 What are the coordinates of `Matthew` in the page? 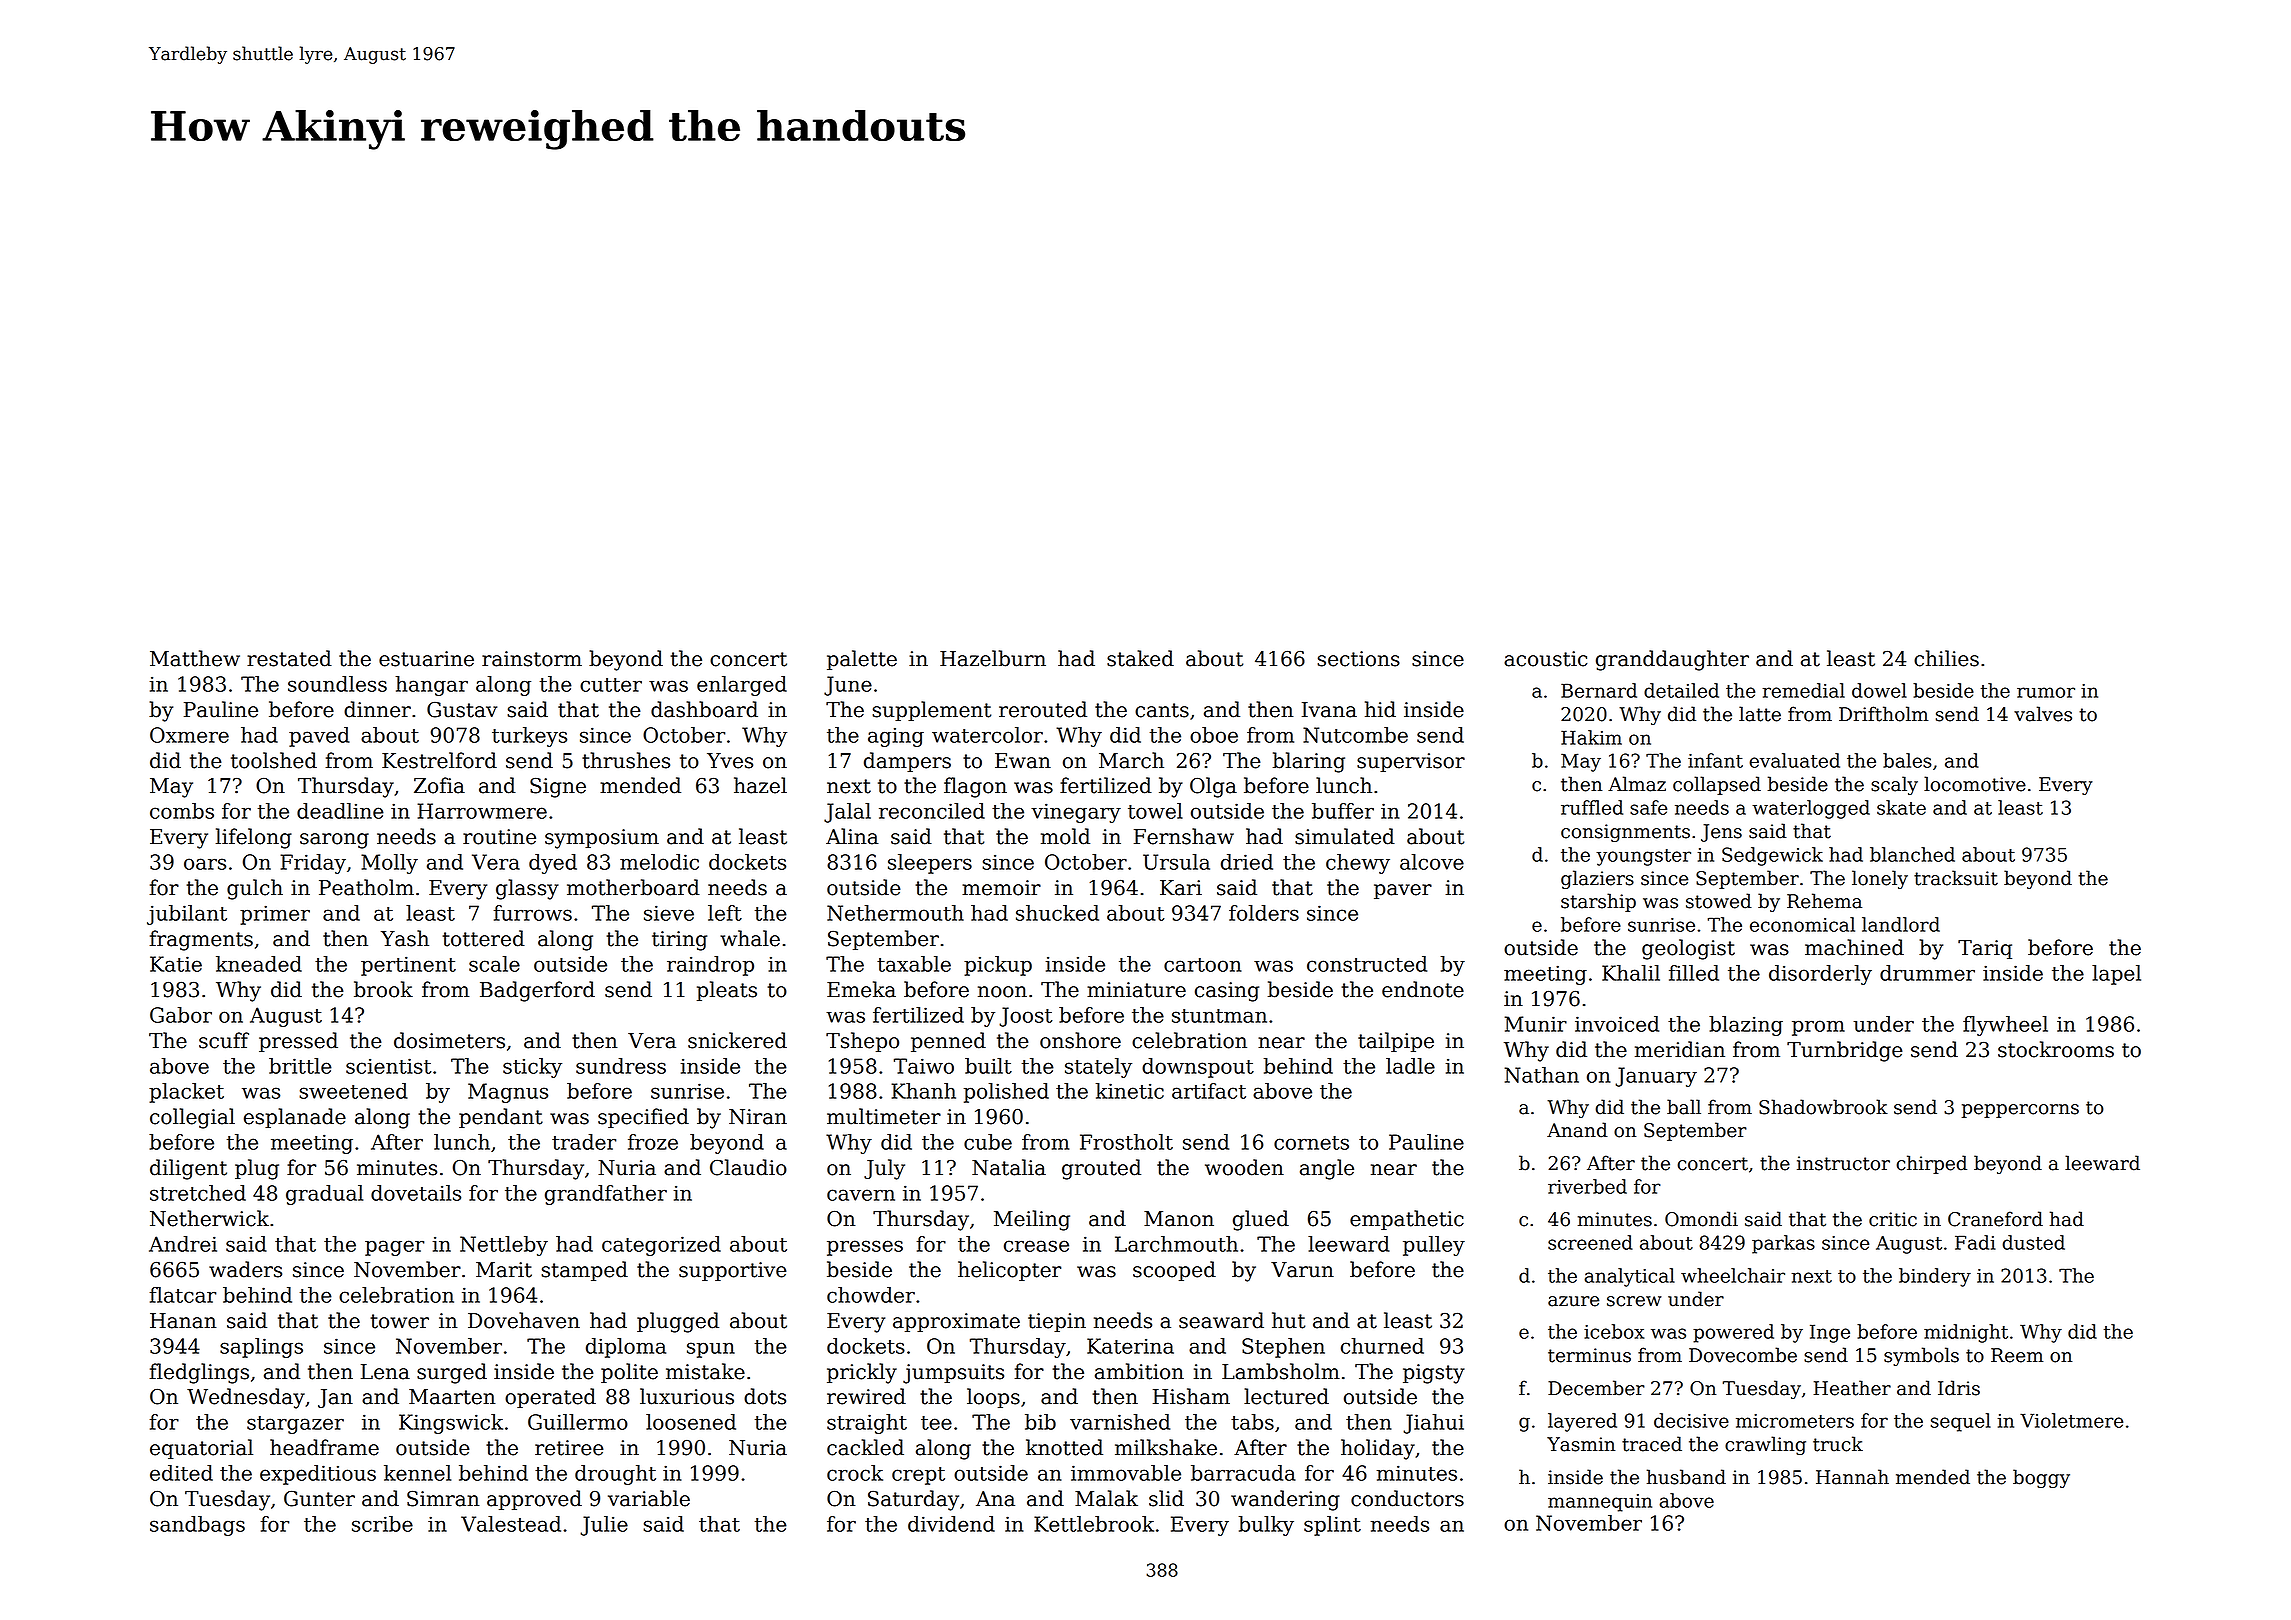 It's located at (195, 658).
